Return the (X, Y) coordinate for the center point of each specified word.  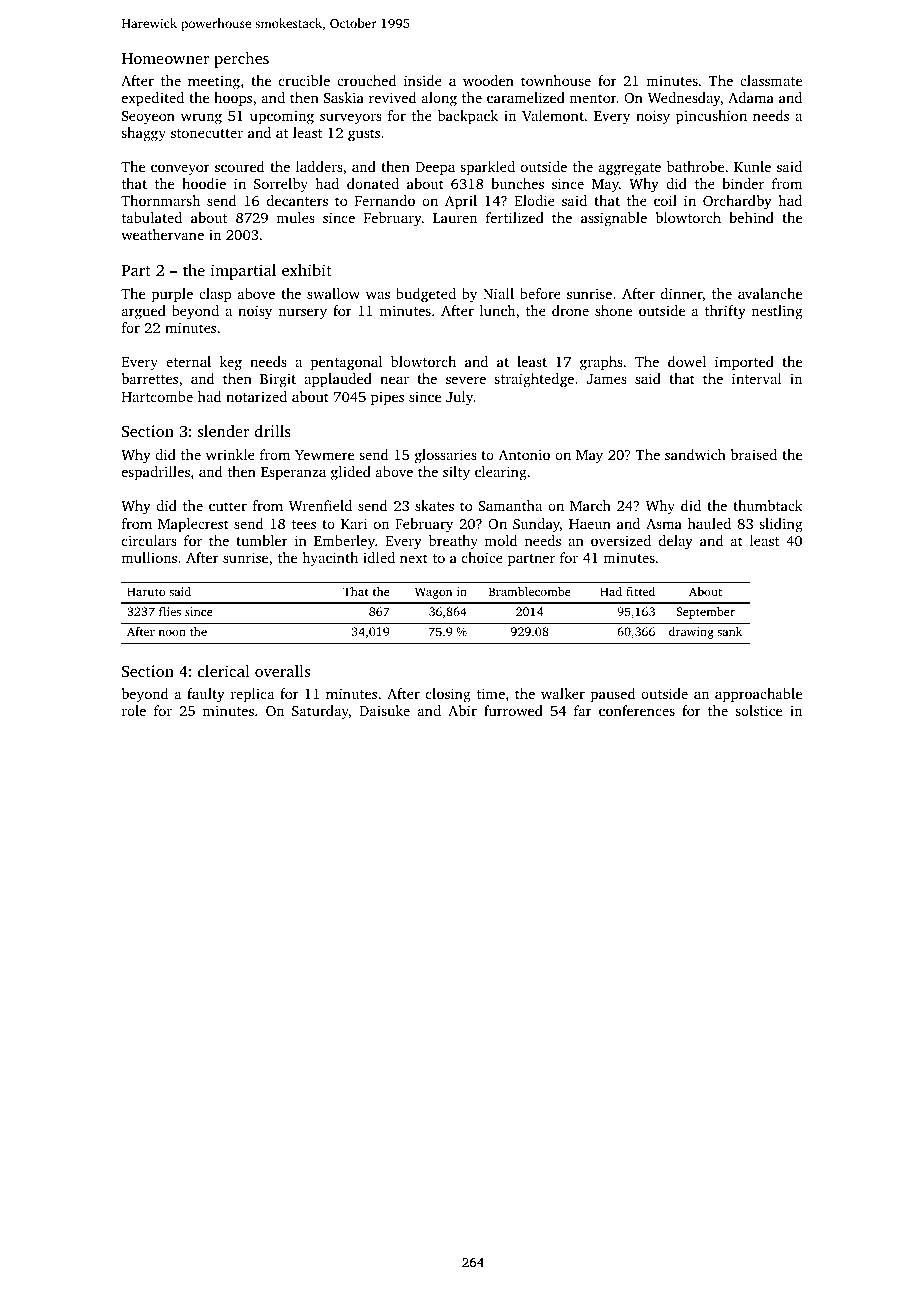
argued (144, 312)
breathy (453, 542)
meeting (214, 82)
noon (172, 633)
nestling (777, 312)
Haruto (146, 591)
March (590, 505)
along (439, 99)
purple (172, 295)
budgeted (426, 295)
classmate (771, 80)
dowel (687, 361)
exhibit (307, 270)
